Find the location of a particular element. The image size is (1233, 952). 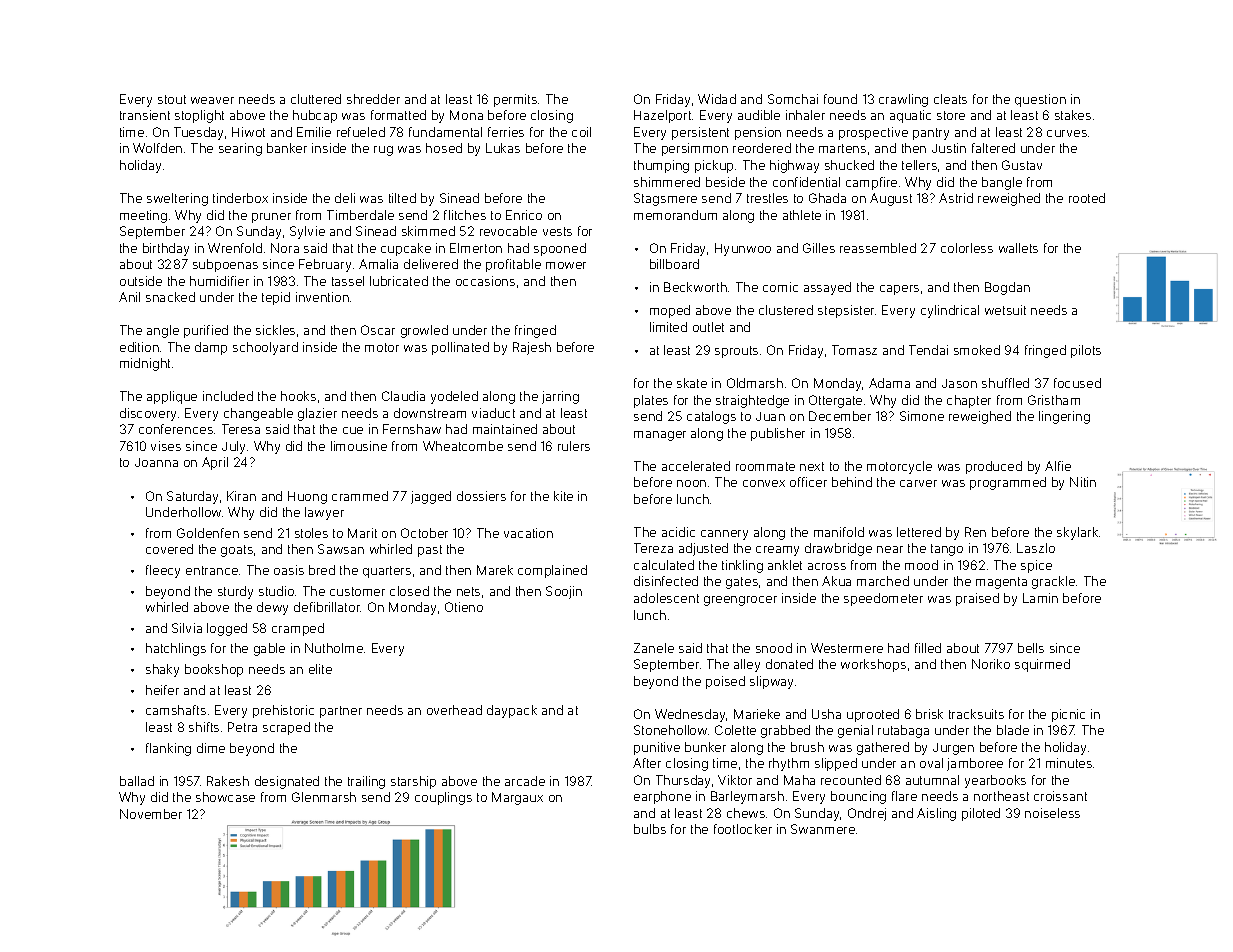

mood is located at coordinates (921, 565).
